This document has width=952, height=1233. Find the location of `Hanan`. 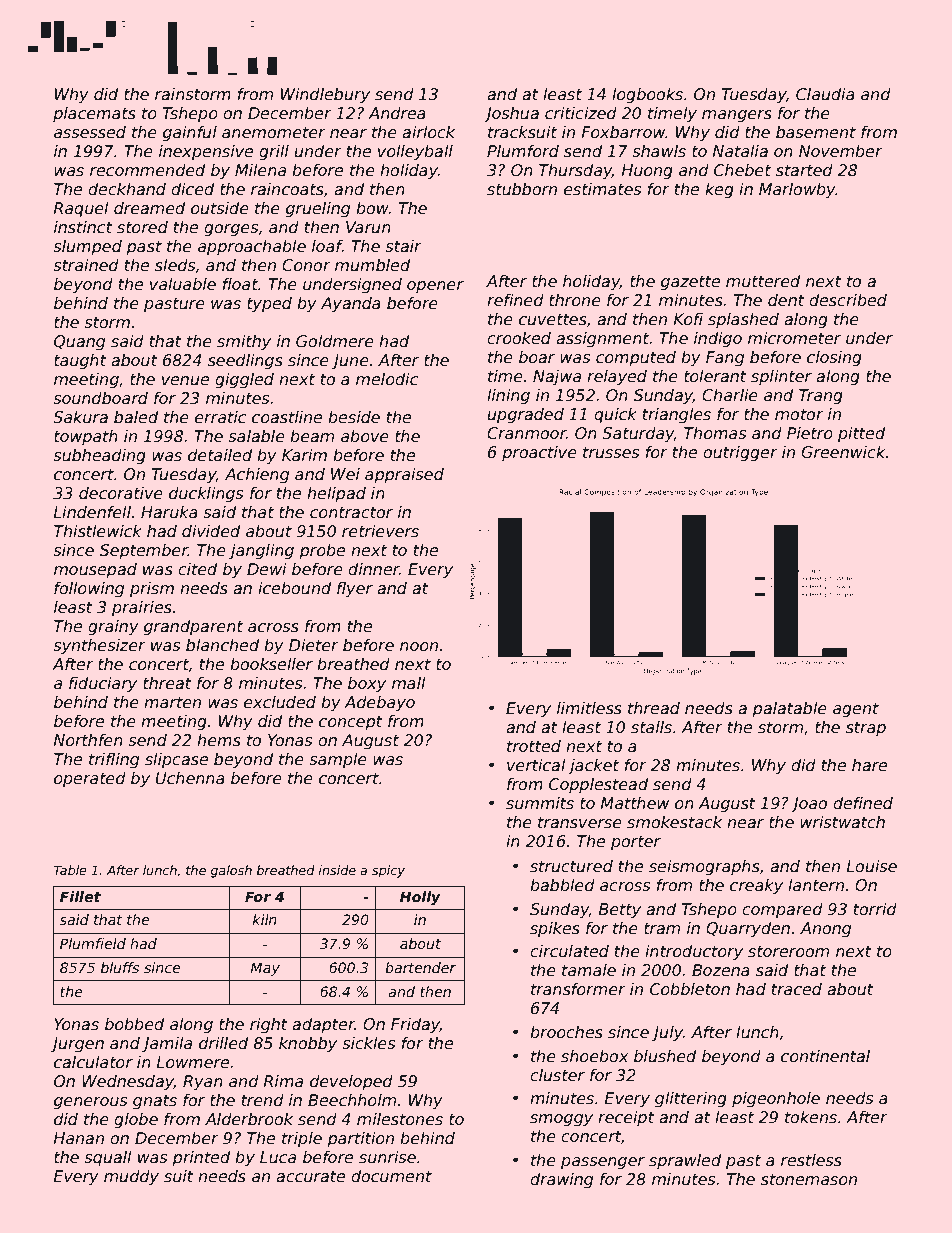

Hanan is located at coordinates (78, 1138).
